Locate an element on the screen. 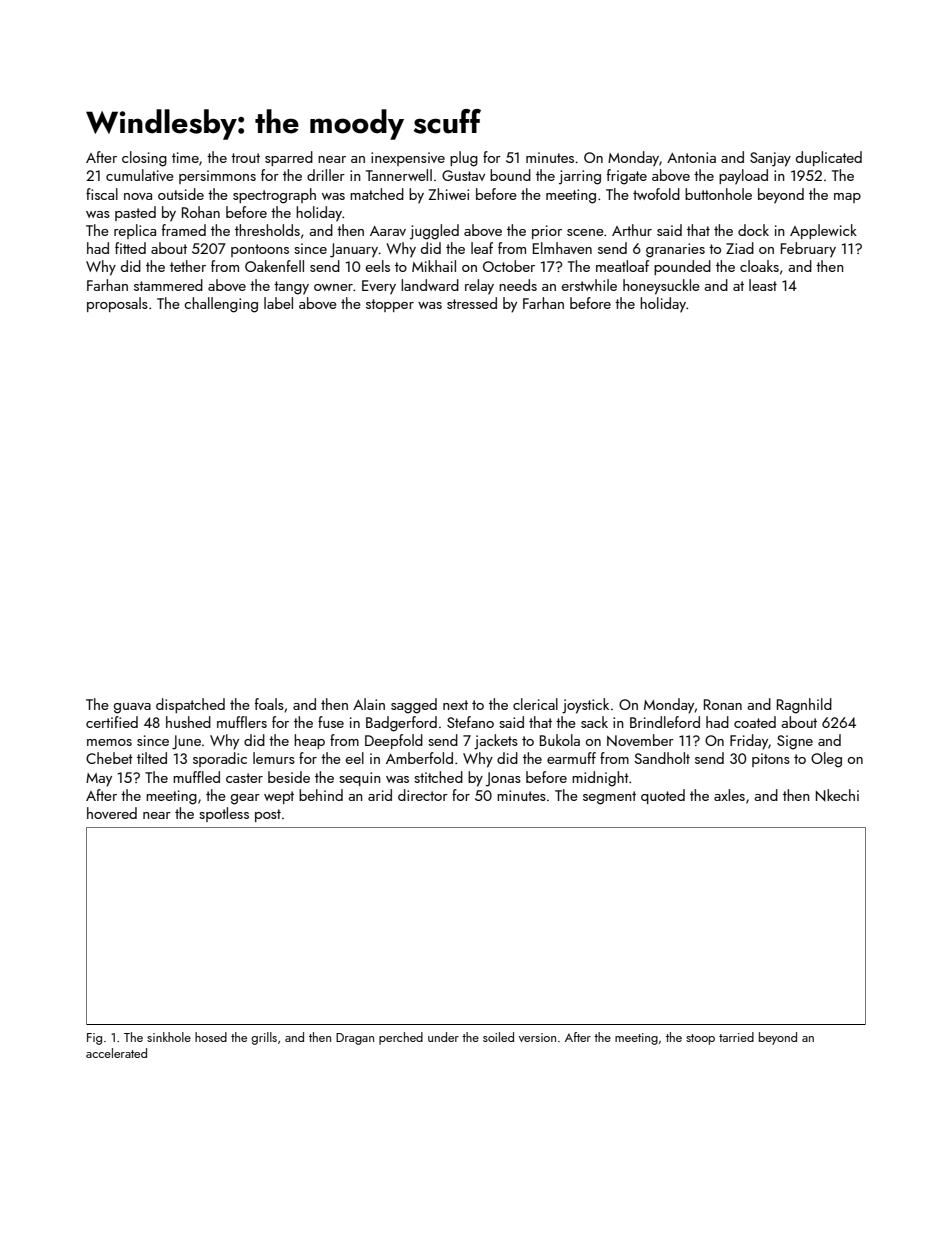 The height and width of the screenshot is (1233, 952). plug is located at coordinates (464, 159).
